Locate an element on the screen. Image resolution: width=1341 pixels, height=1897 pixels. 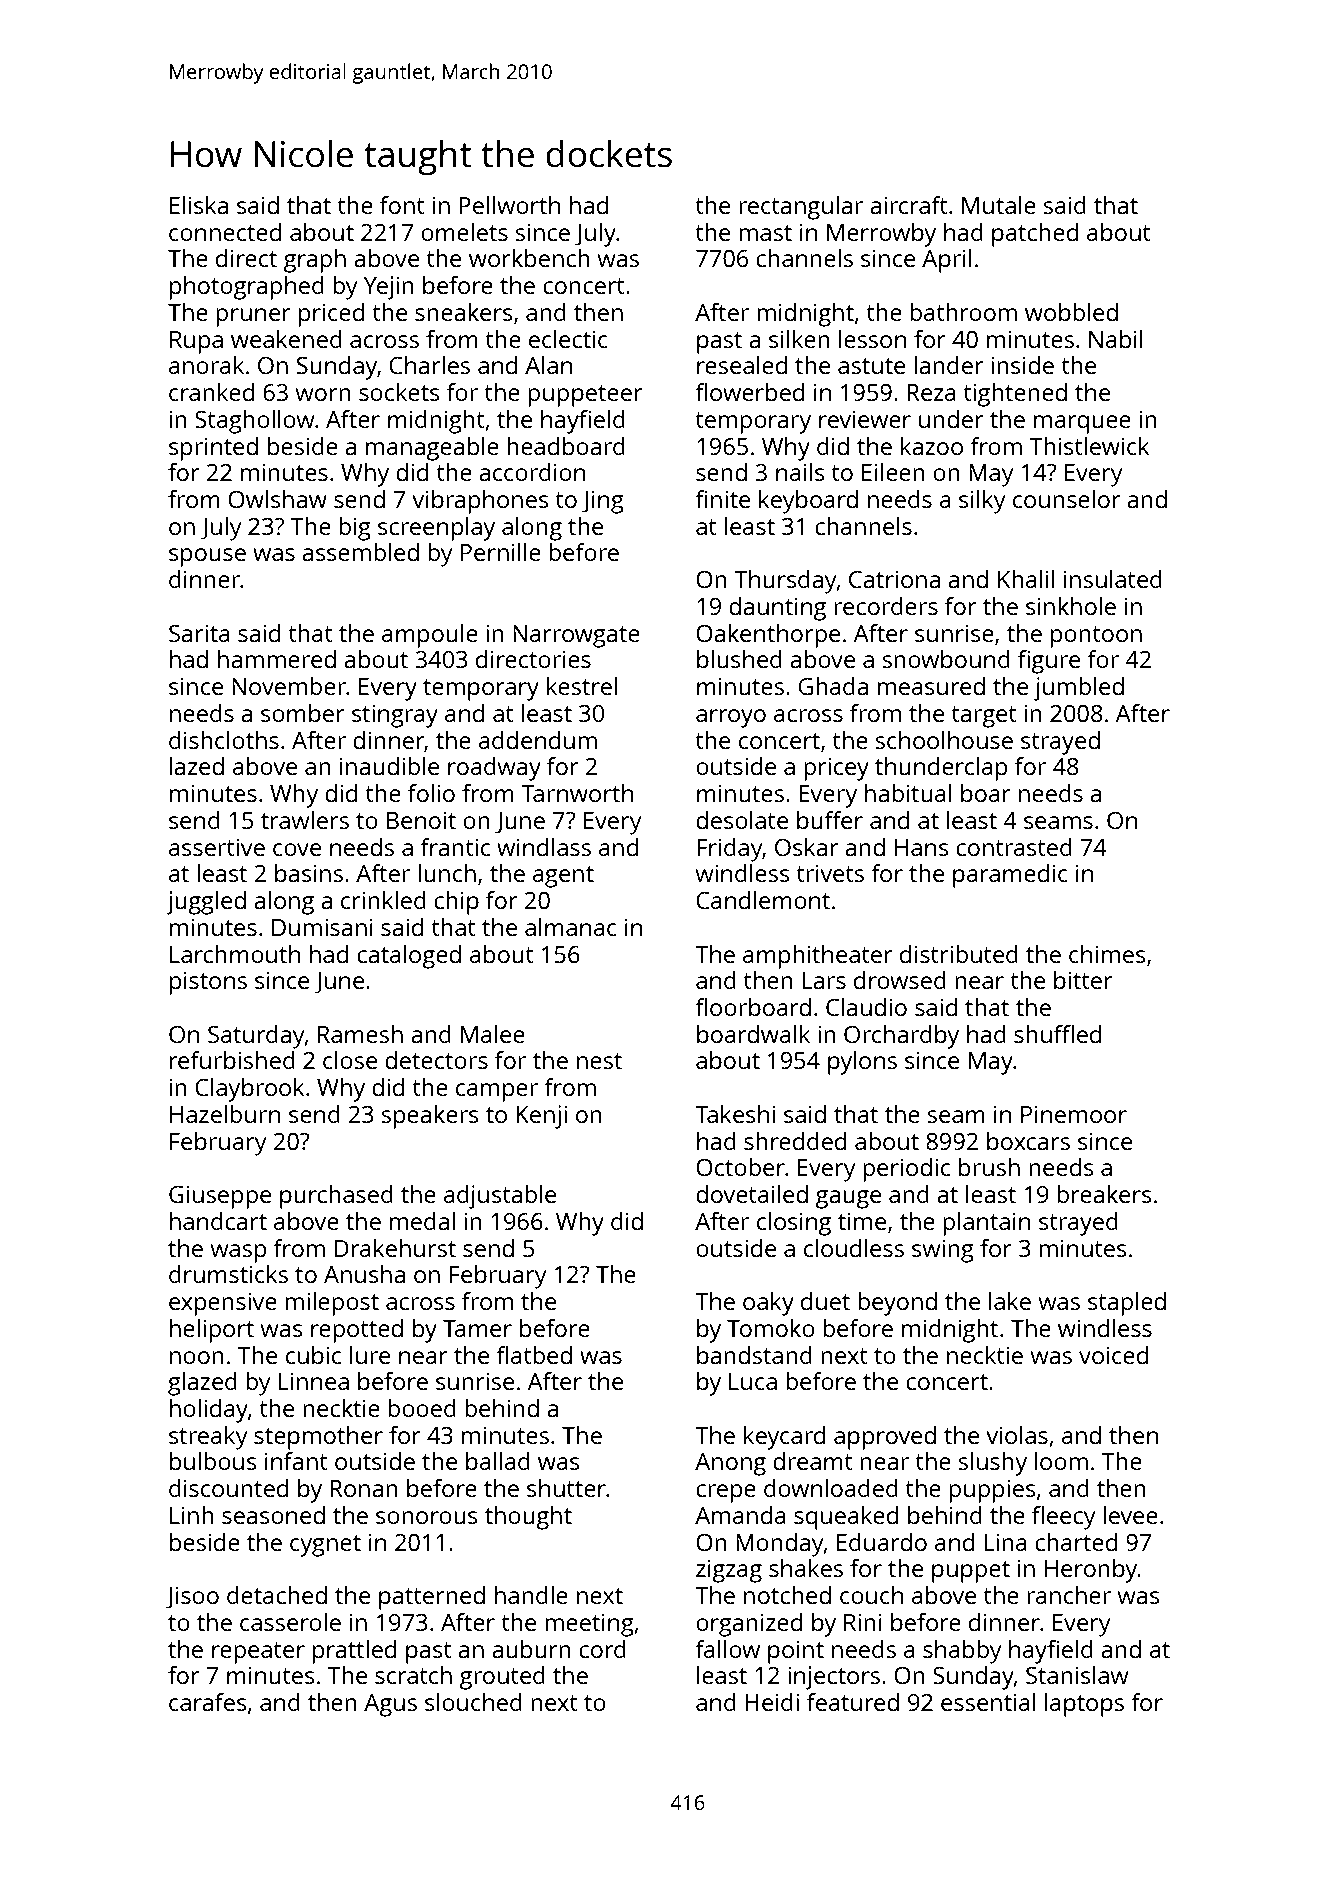
pistons is located at coordinates (208, 983).
